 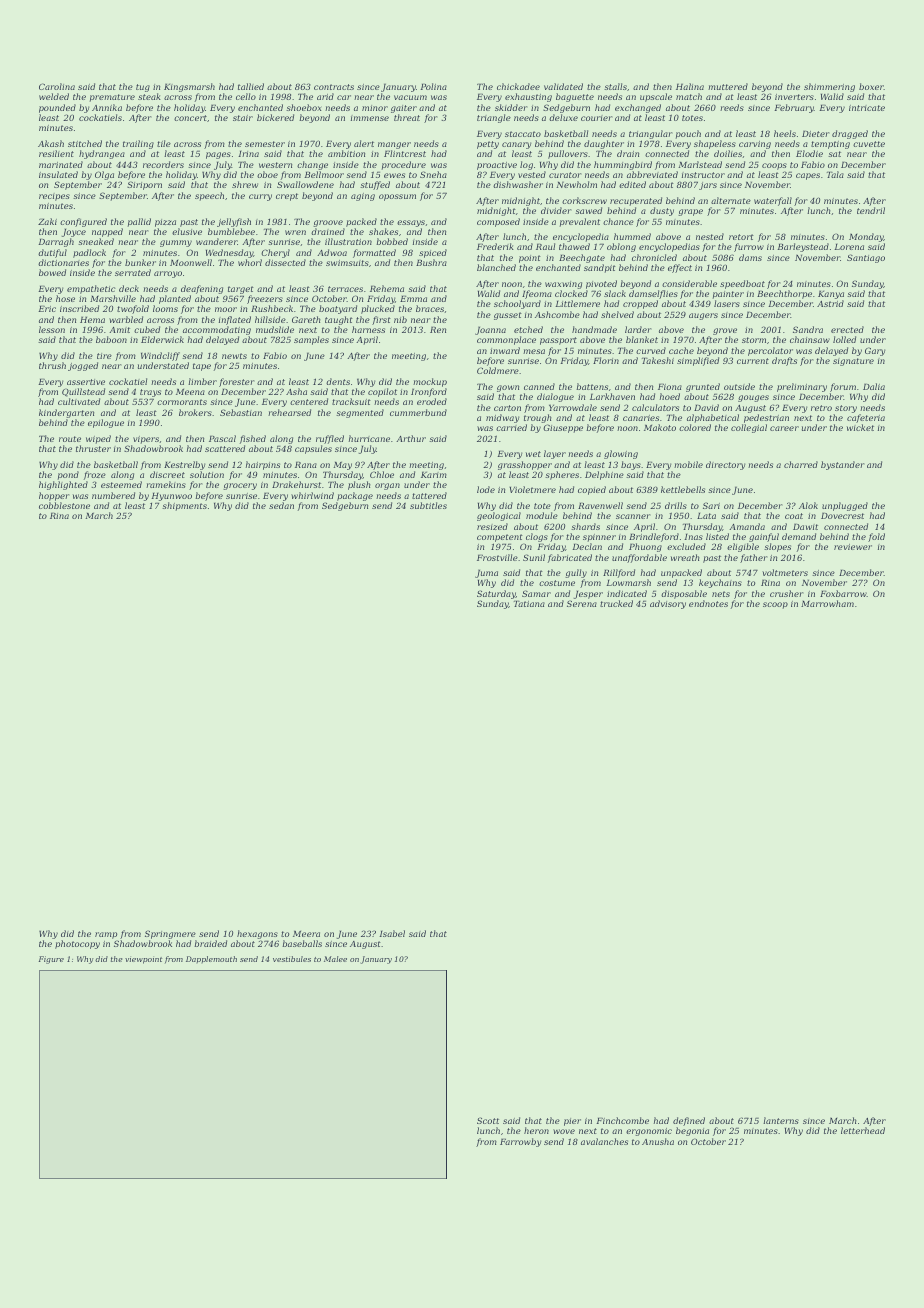 I want to click on ramp, so click(x=106, y=935).
